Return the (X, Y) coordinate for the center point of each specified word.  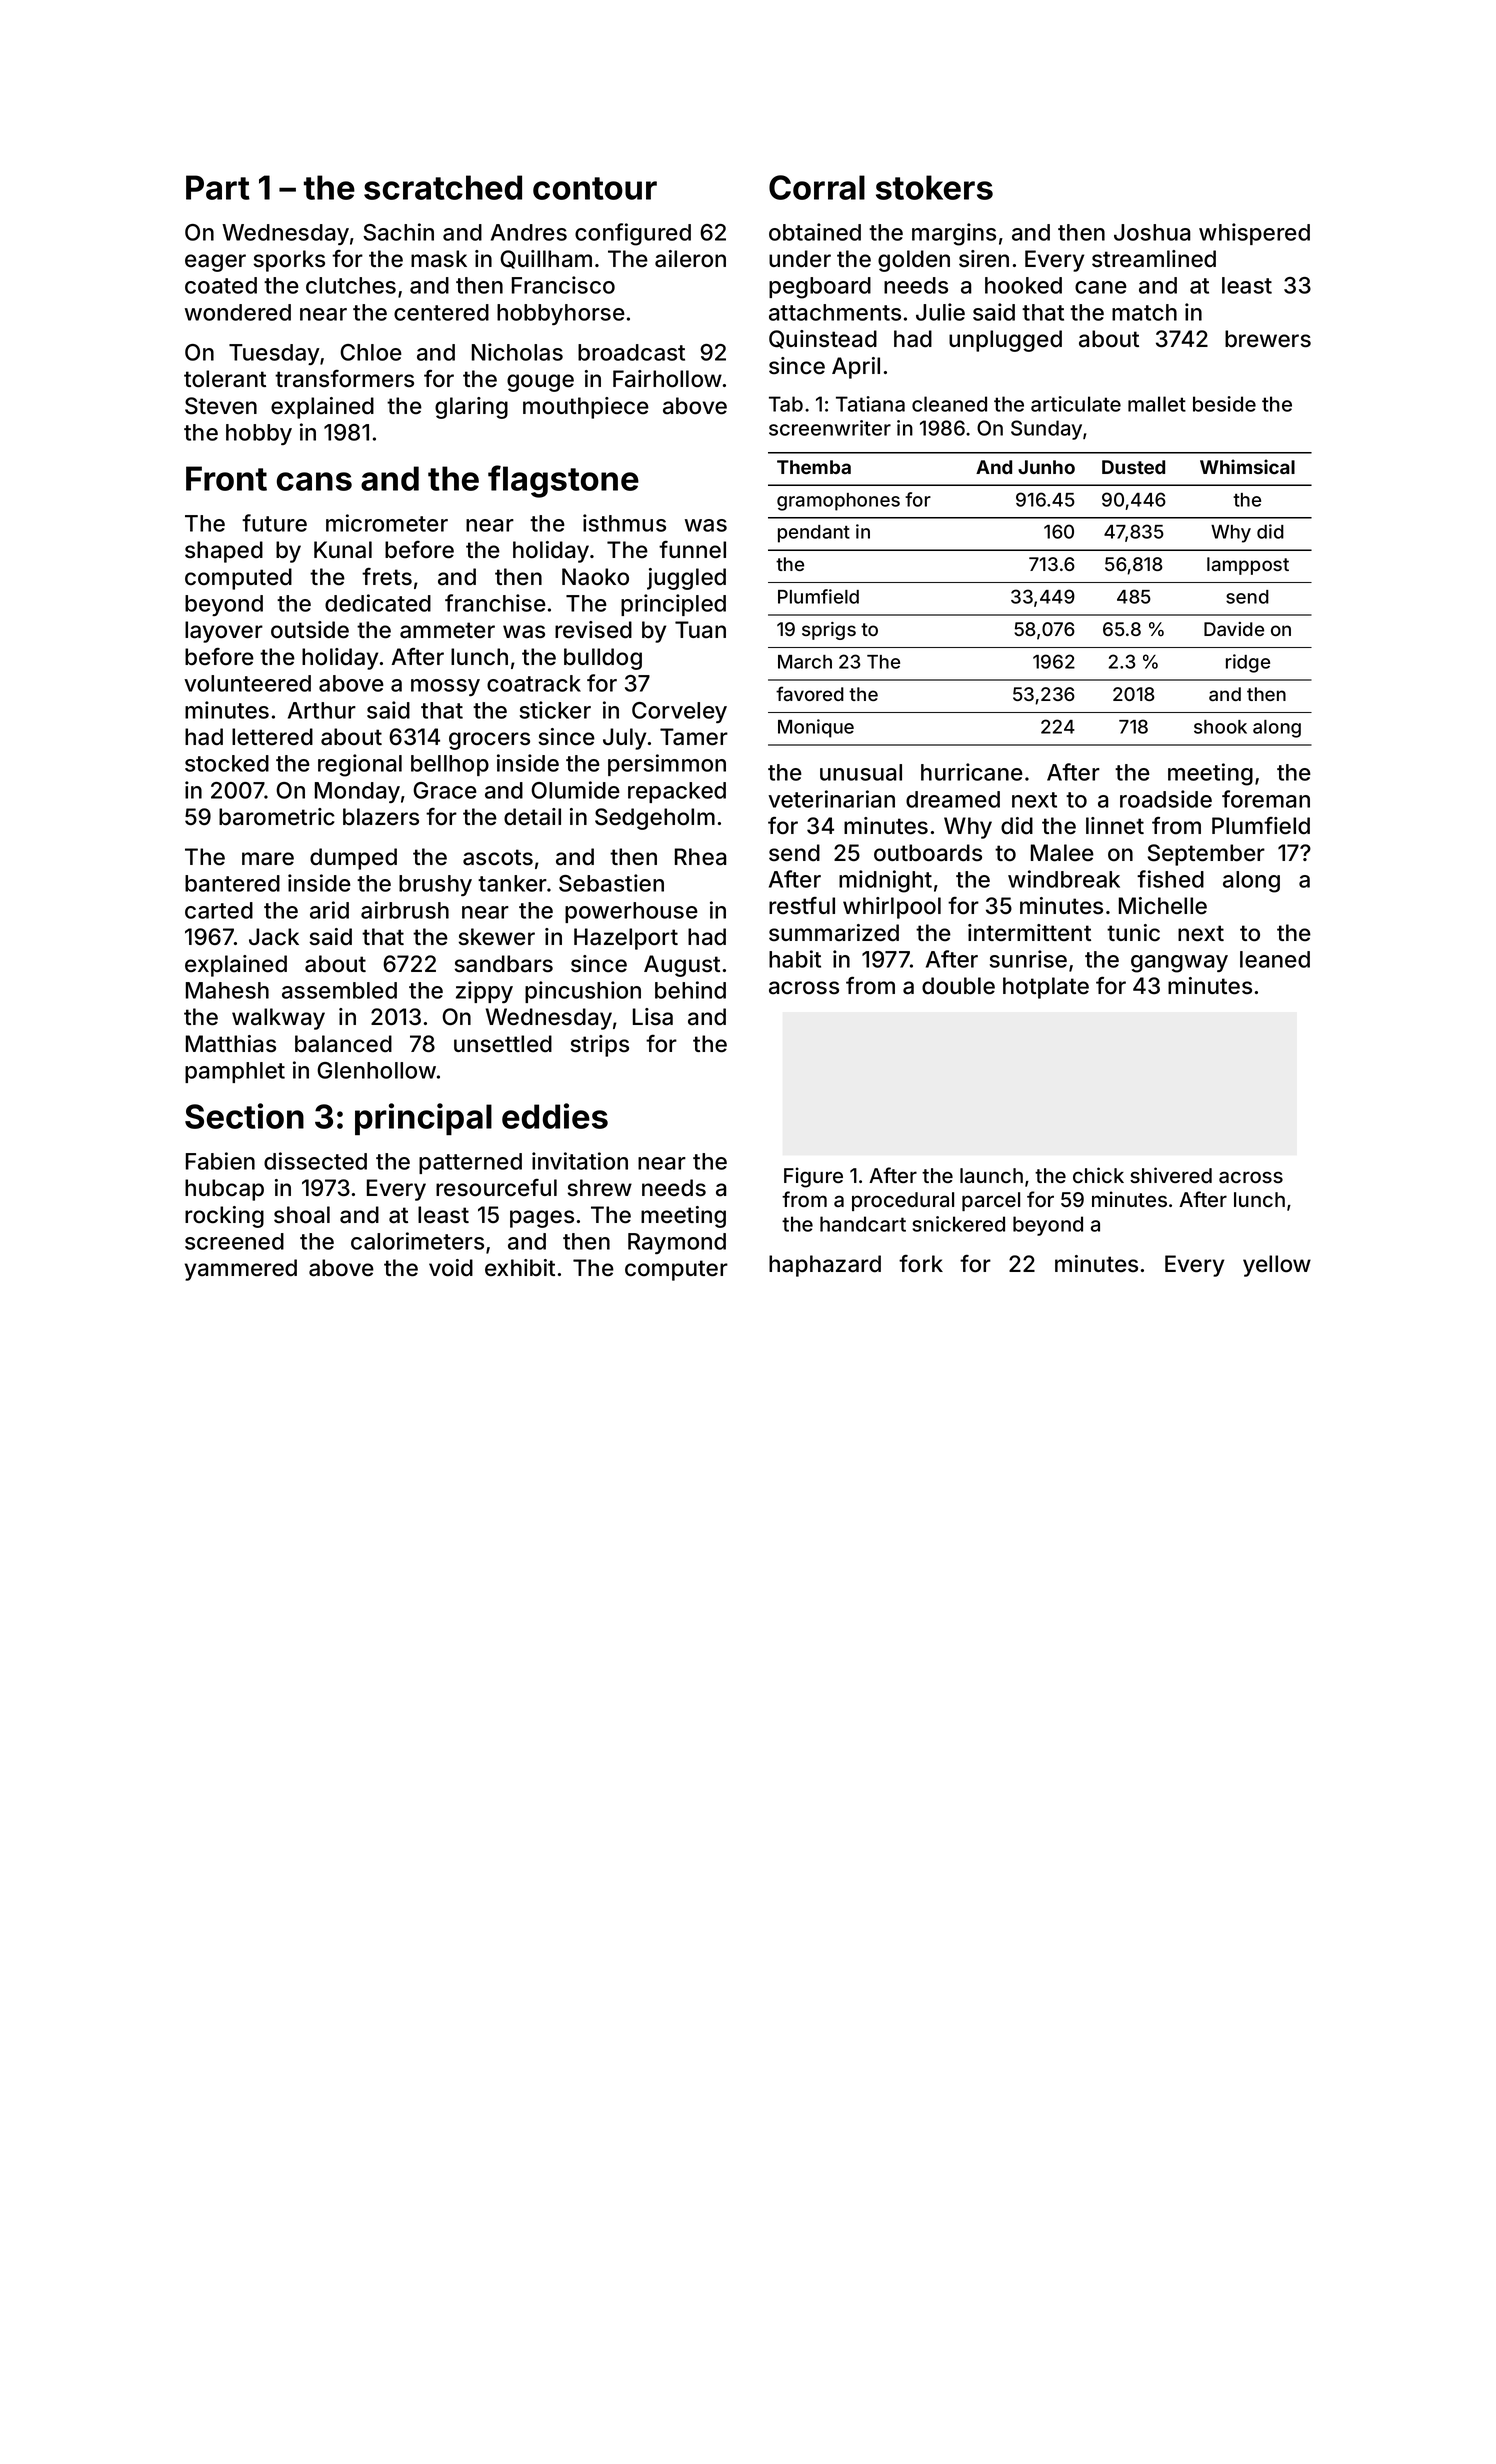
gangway (1179, 964)
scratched (443, 187)
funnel (692, 550)
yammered (241, 1270)
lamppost (1248, 566)
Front (226, 478)
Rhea (700, 857)
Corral (817, 187)
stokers (934, 187)
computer (676, 1270)
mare (268, 859)
